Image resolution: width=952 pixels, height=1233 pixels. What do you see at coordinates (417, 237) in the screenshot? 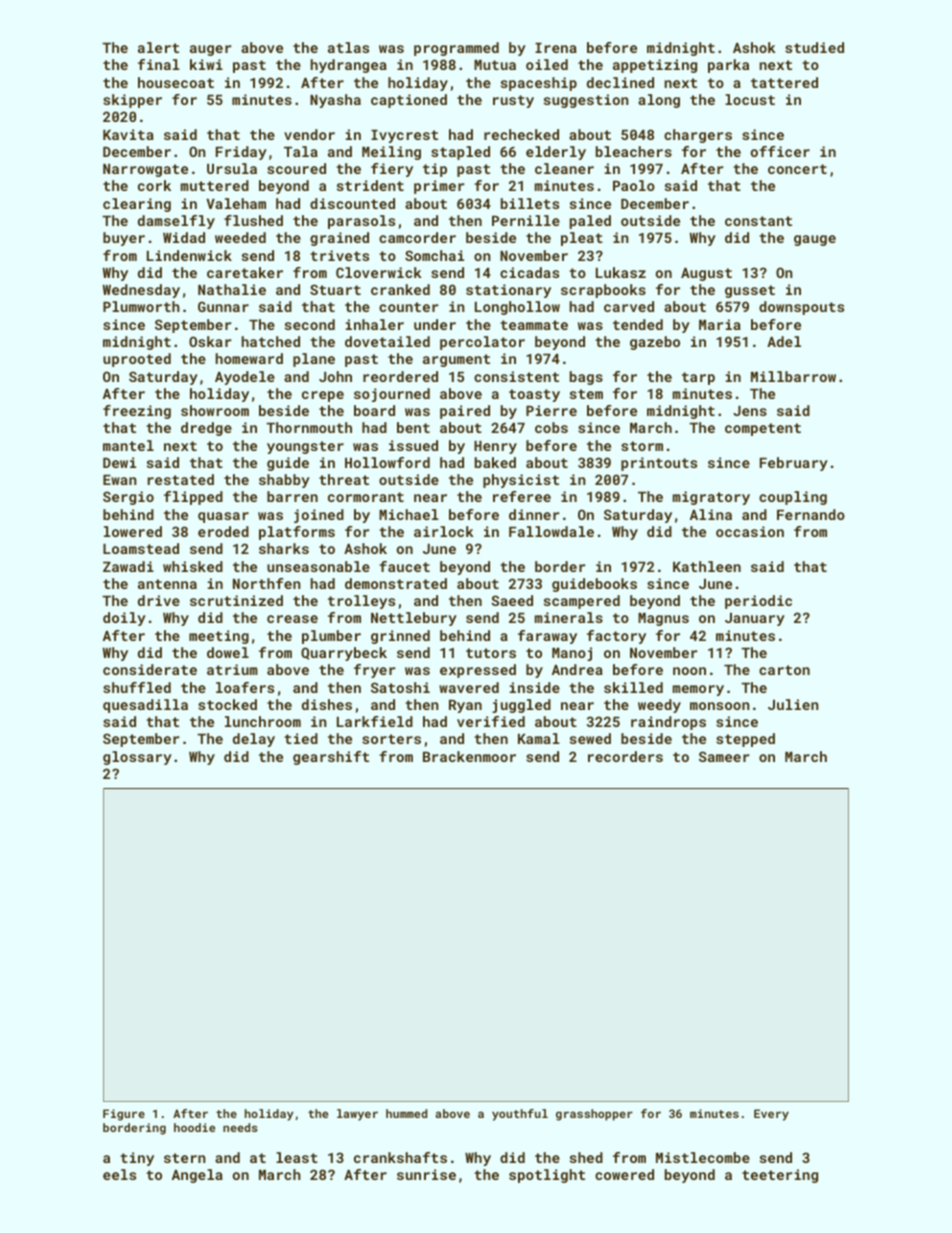
I see `camcorder` at bounding box center [417, 237].
